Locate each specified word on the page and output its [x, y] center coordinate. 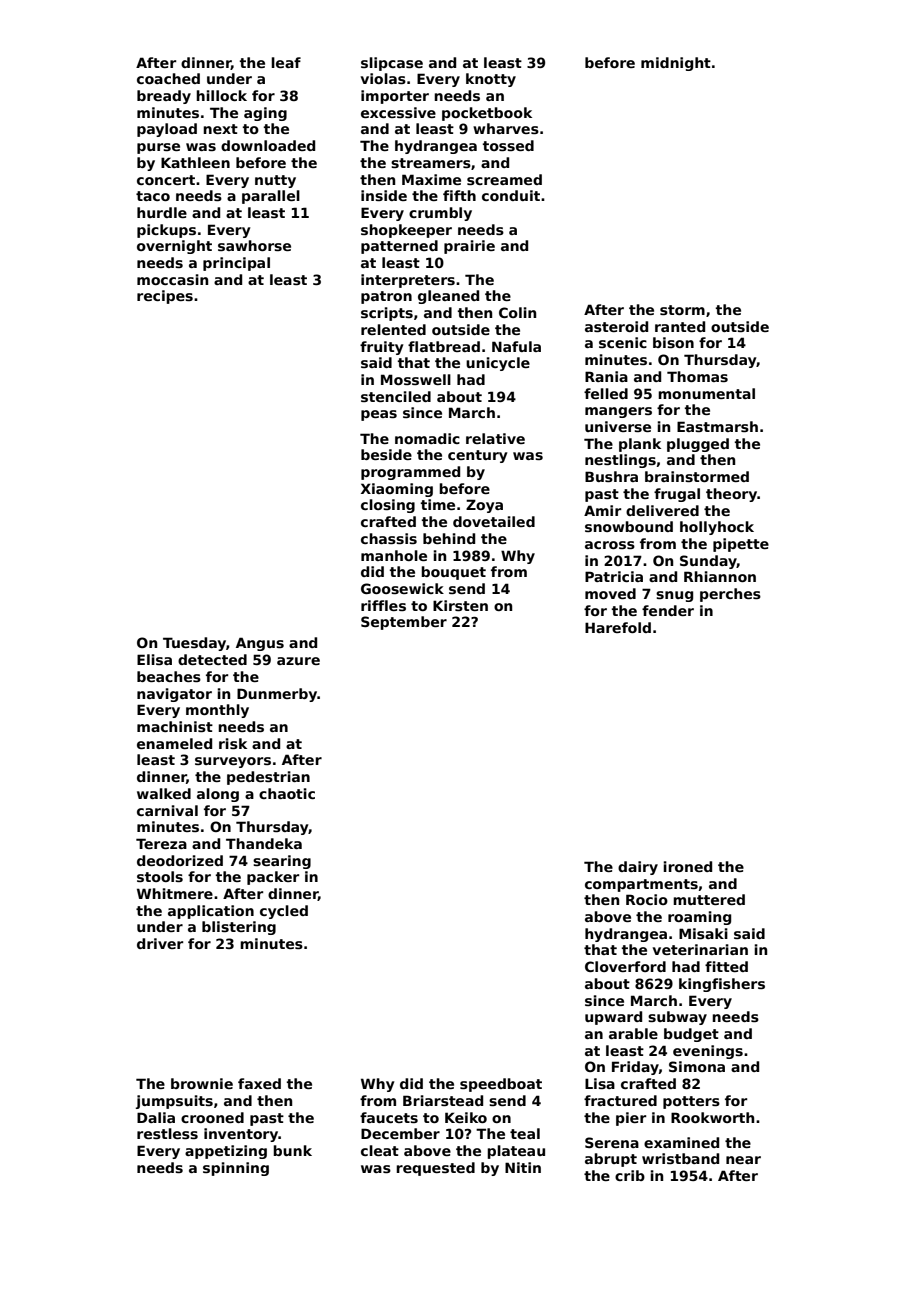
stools [160, 876]
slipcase [392, 64]
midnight [676, 64]
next [220, 129]
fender [668, 610]
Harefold [618, 627]
